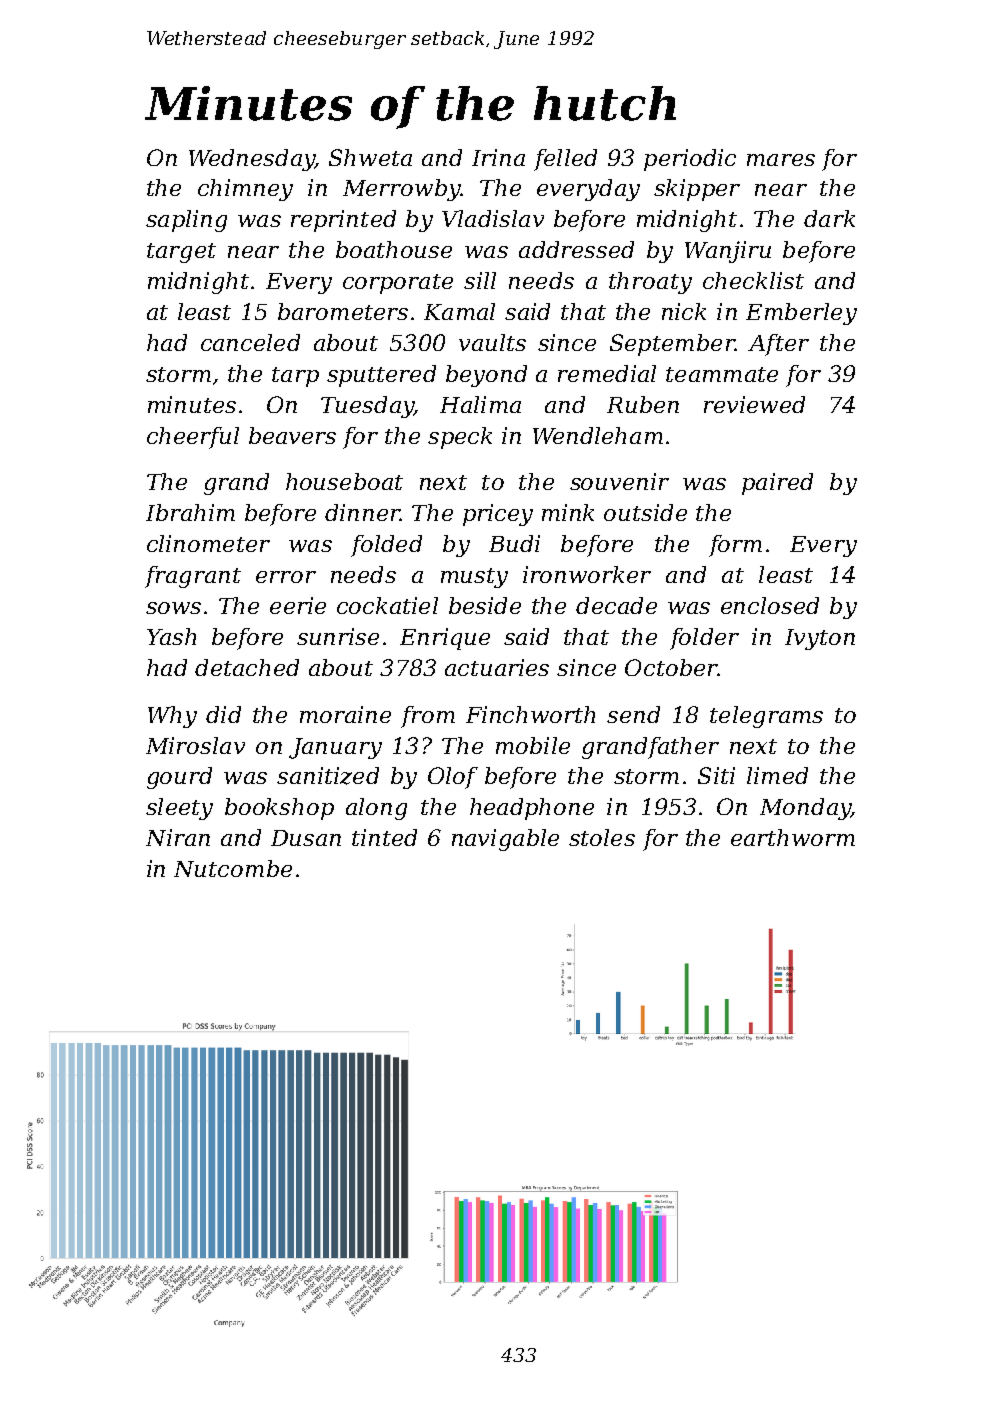 This page has height=1423, width=1002. What do you see at coordinates (245, 190) in the page?
I see `chimney` at bounding box center [245, 190].
